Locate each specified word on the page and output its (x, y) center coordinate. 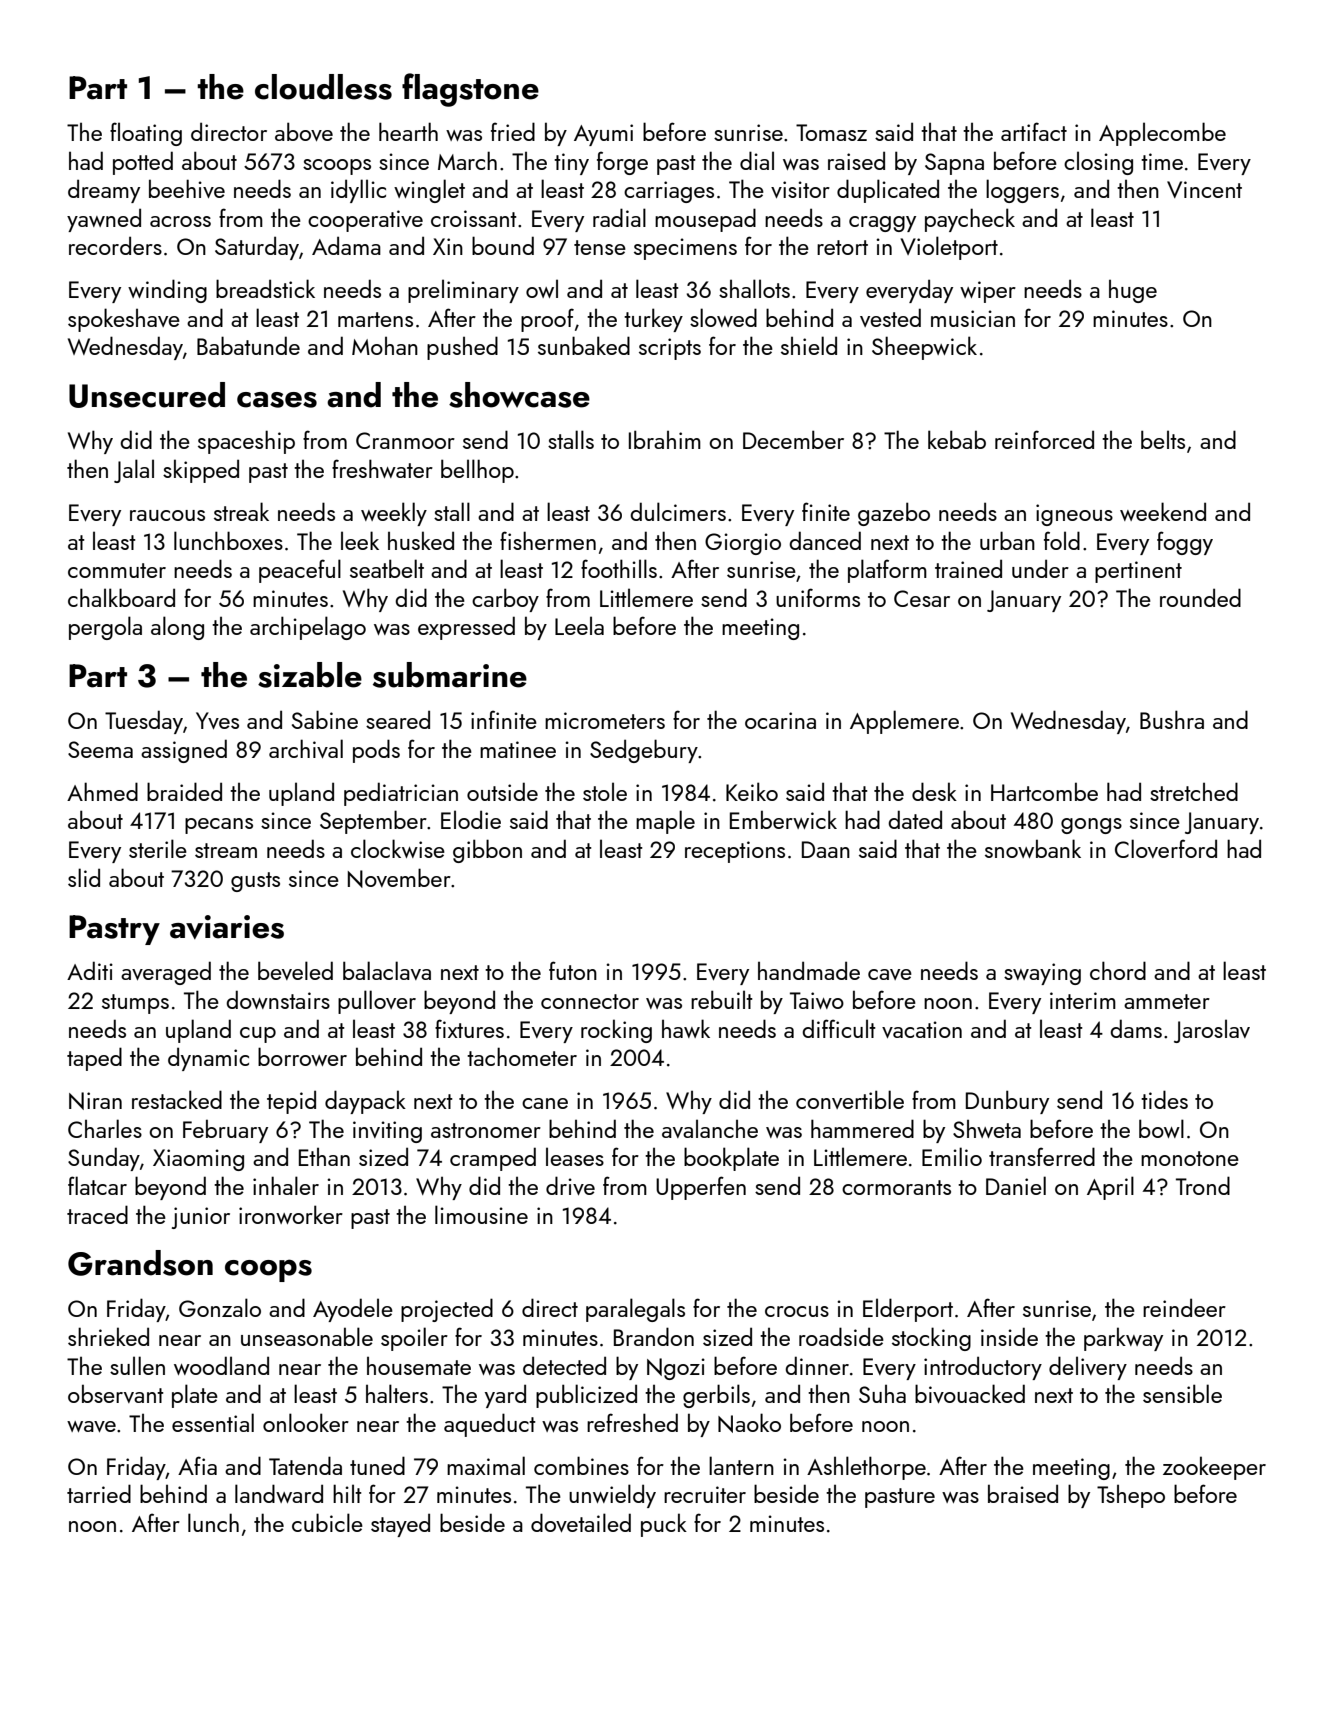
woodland (221, 1365)
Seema (100, 749)
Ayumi (603, 135)
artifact (1034, 131)
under (1040, 568)
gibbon (487, 851)
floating (146, 134)
